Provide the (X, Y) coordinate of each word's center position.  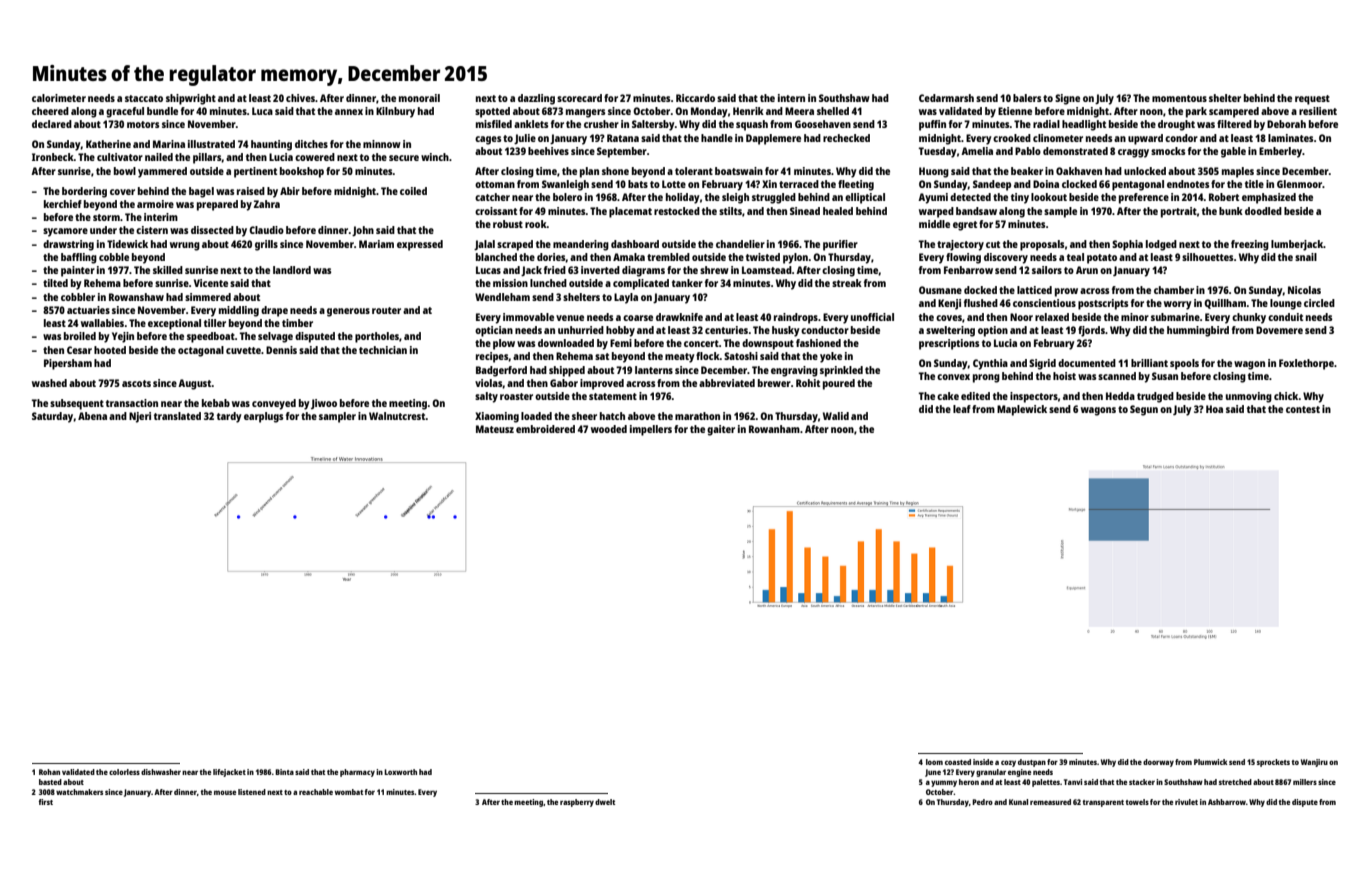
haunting (271, 145)
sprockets (1273, 763)
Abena (92, 416)
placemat (630, 212)
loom (934, 762)
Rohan (49, 772)
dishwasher (161, 772)
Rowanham (774, 429)
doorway (1158, 763)
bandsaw (976, 211)
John (363, 231)
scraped (515, 245)
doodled (1263, 211)
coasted (958, 762)
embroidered (545, 429)
